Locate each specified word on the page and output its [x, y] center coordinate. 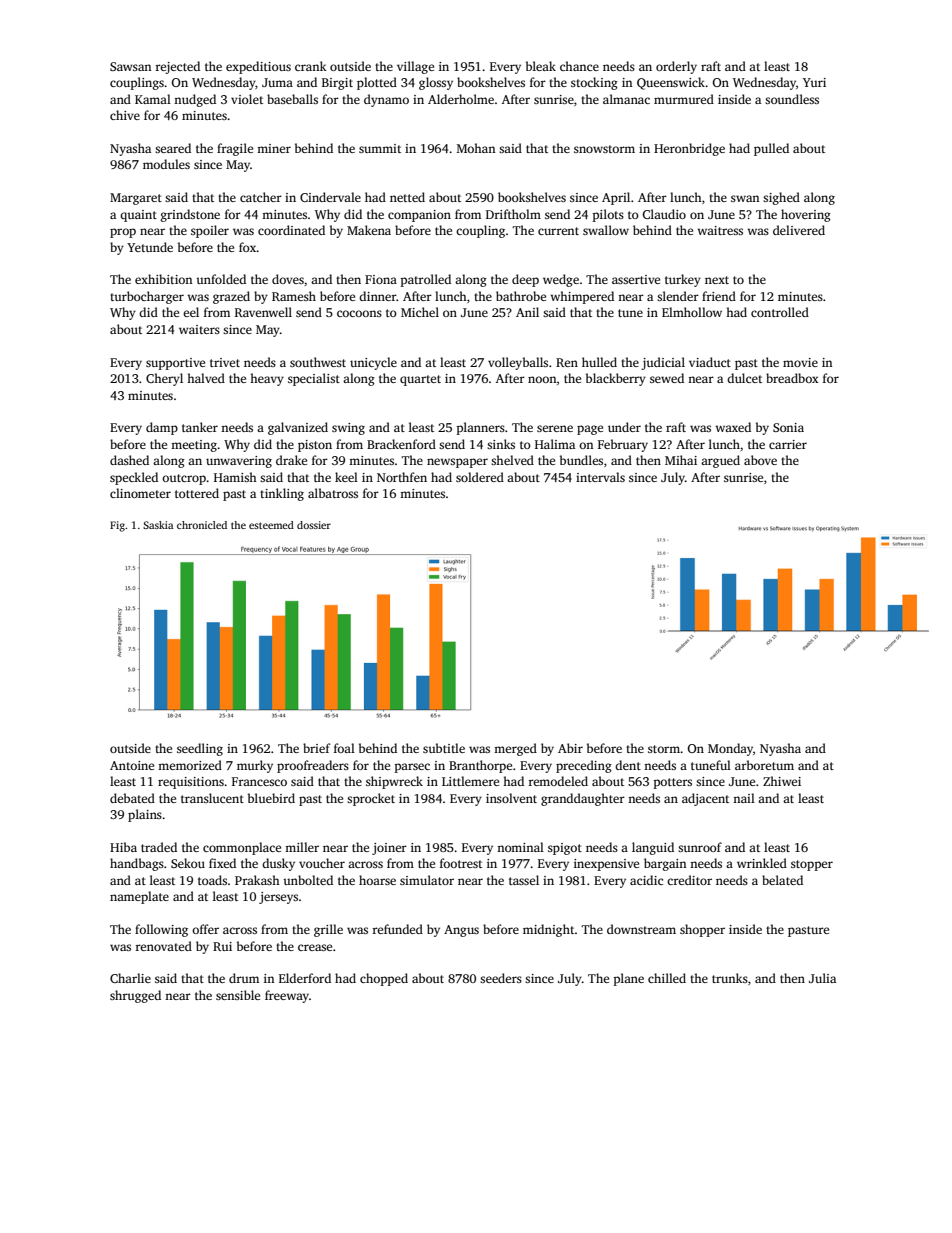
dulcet [744, 378]
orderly [676, 67]
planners [480, 428]
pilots [608, 215]
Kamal [153, 99]
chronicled [202, 525]
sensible [238, 995]
